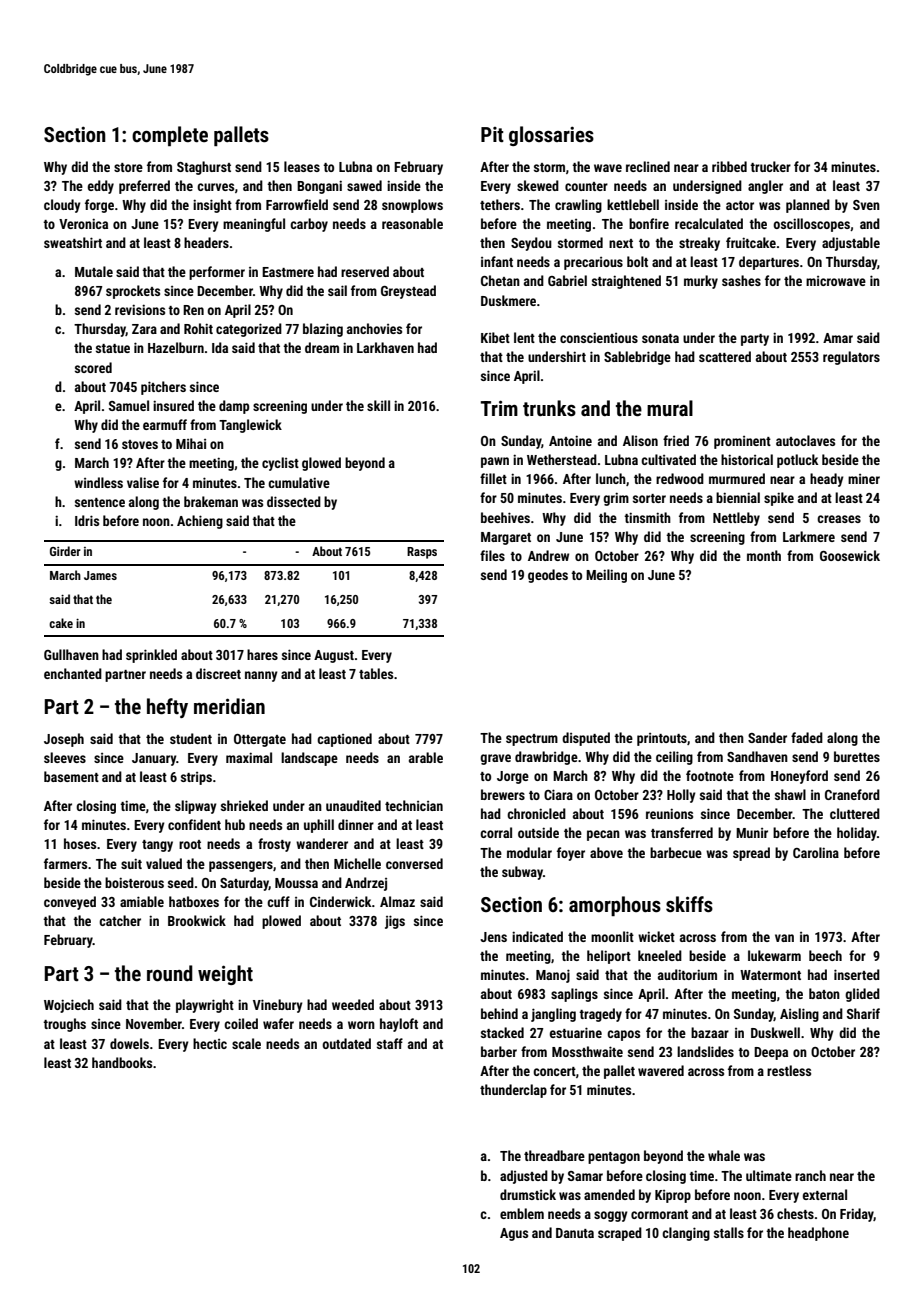  I want to click on reunions, so click(669, 813).
